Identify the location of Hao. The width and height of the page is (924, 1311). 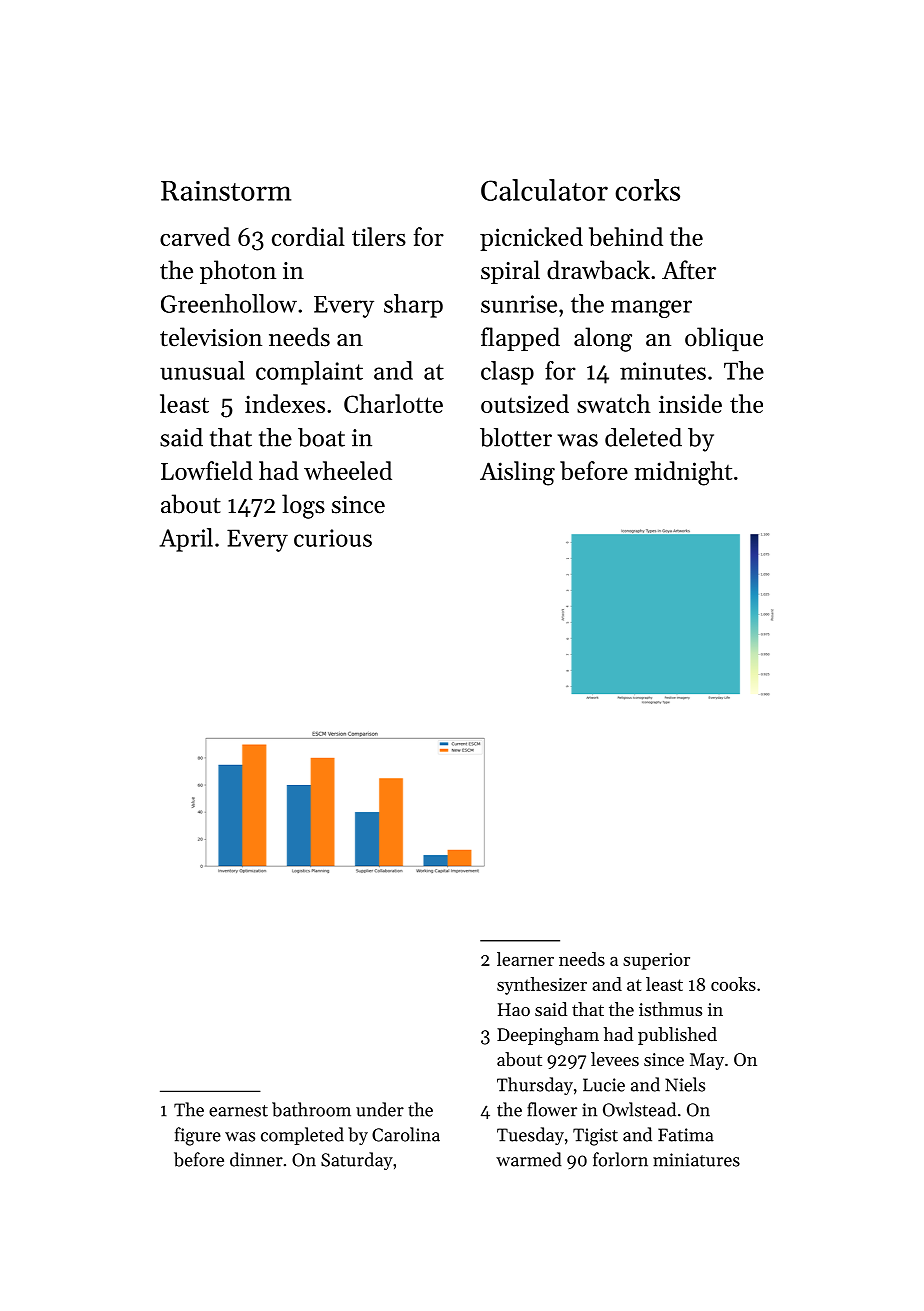
(514, 1009).
